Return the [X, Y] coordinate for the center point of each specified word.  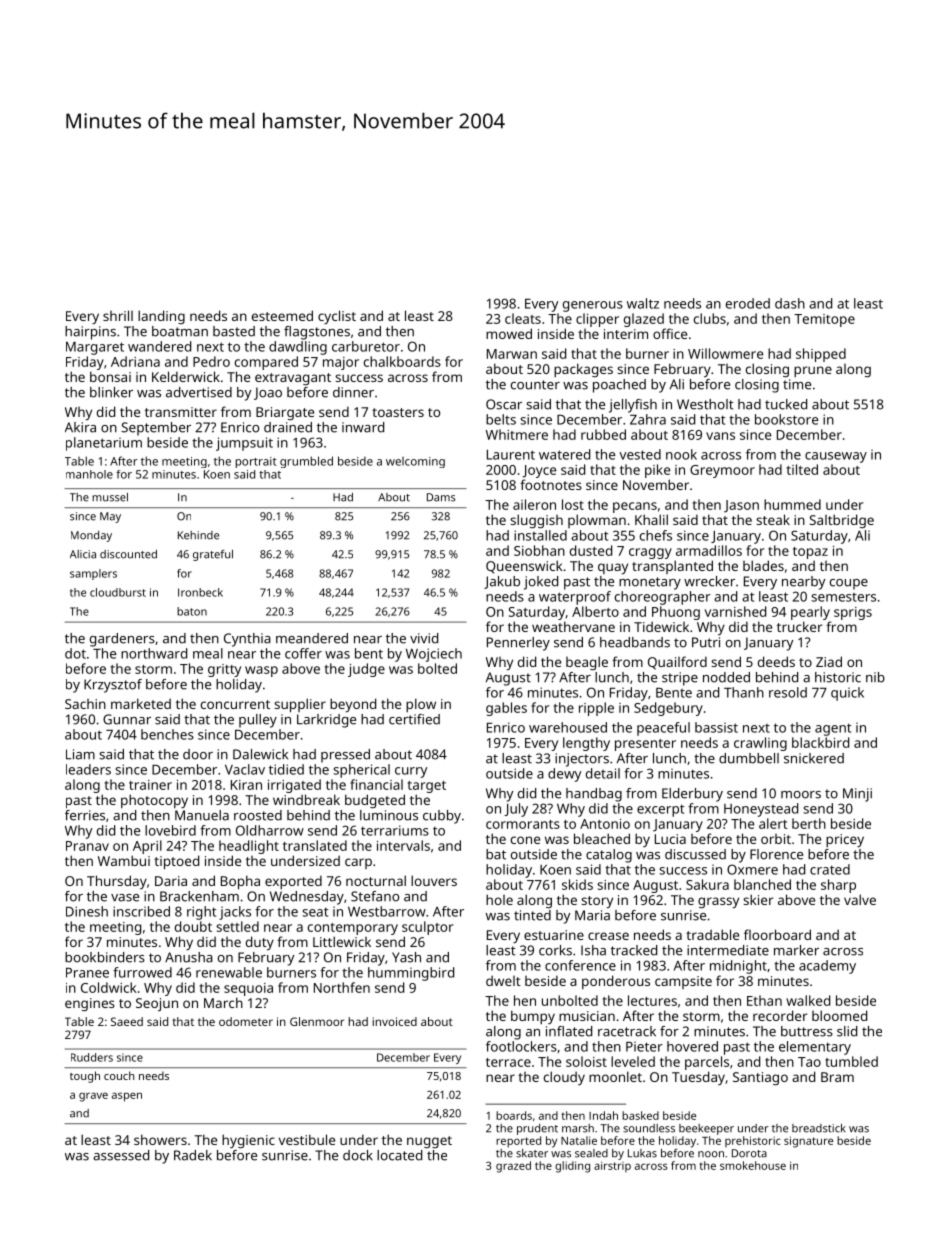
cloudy [564, 1078]
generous [593, 306]
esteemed [282, 315]
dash [790, 303]
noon [711, 1154]
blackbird [820, 742]
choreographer [663, 598]
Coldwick [109, 987]
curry [411, 772]
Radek [193, 1155]
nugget [429, 1142]
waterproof [575, 598]
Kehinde [198, 535]
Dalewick [260, 754]
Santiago [760, 1078]
